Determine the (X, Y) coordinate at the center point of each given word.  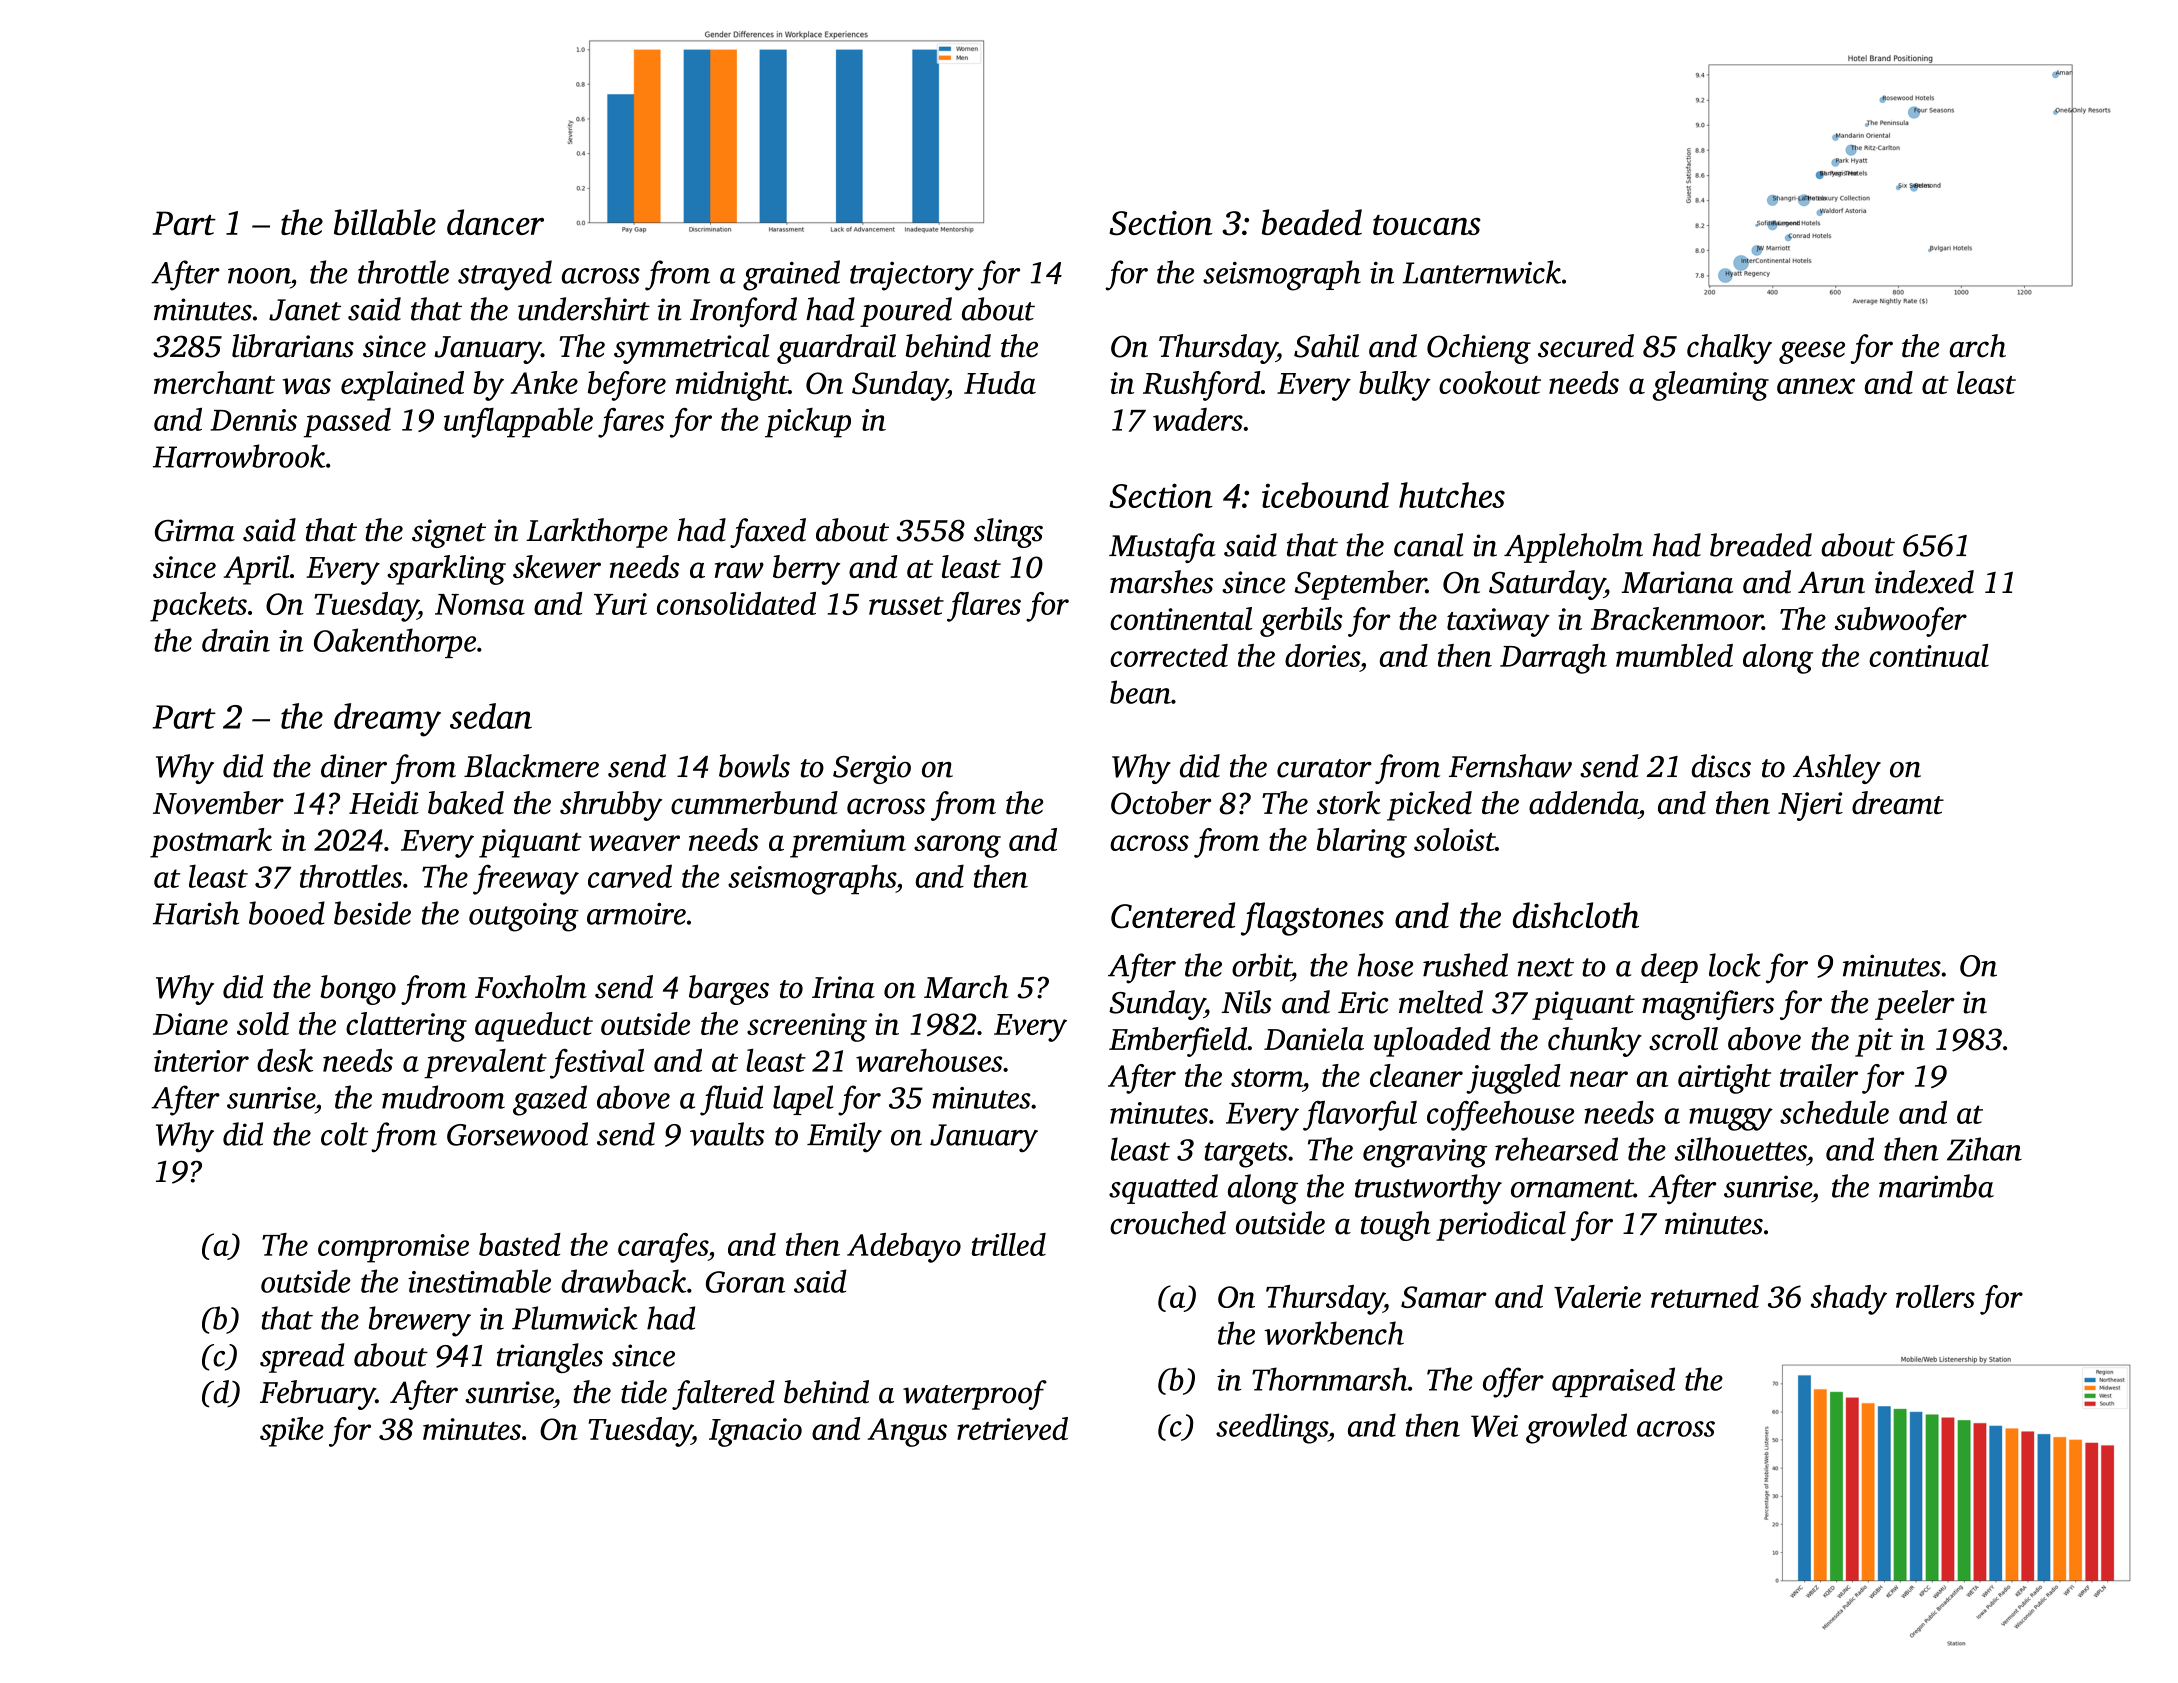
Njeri (1810, 806)
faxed (768, 533)
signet (449, 533)
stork (1349, 802)
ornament (1572, 1188)
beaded (1312, 222)
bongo (358, 990)
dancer (495, 222)
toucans (1427, 225)
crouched (1168, 1223)
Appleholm (1573, 548)
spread (302, 1358)
